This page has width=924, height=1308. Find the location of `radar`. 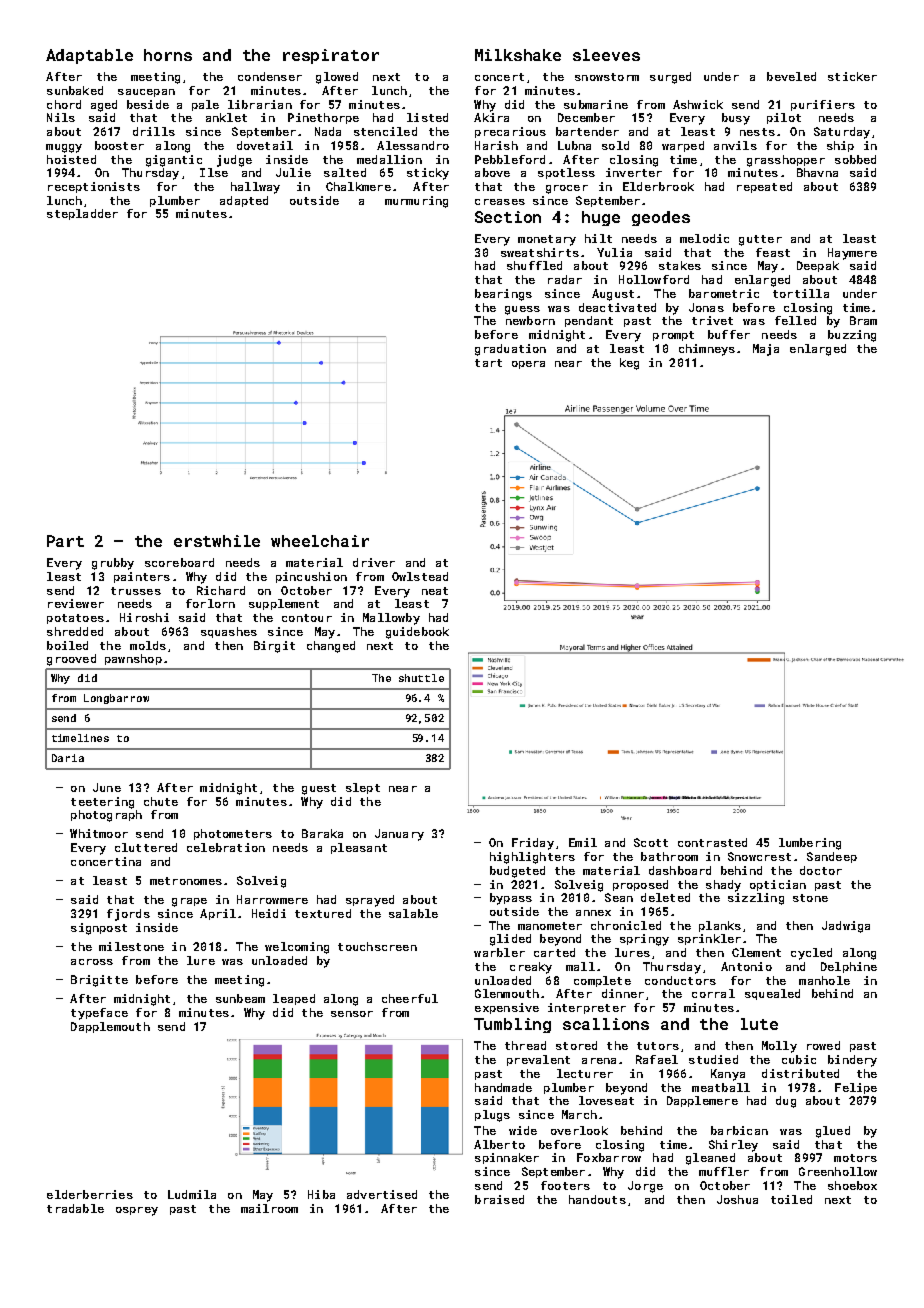

radar is located at coordinates (565, 279).
